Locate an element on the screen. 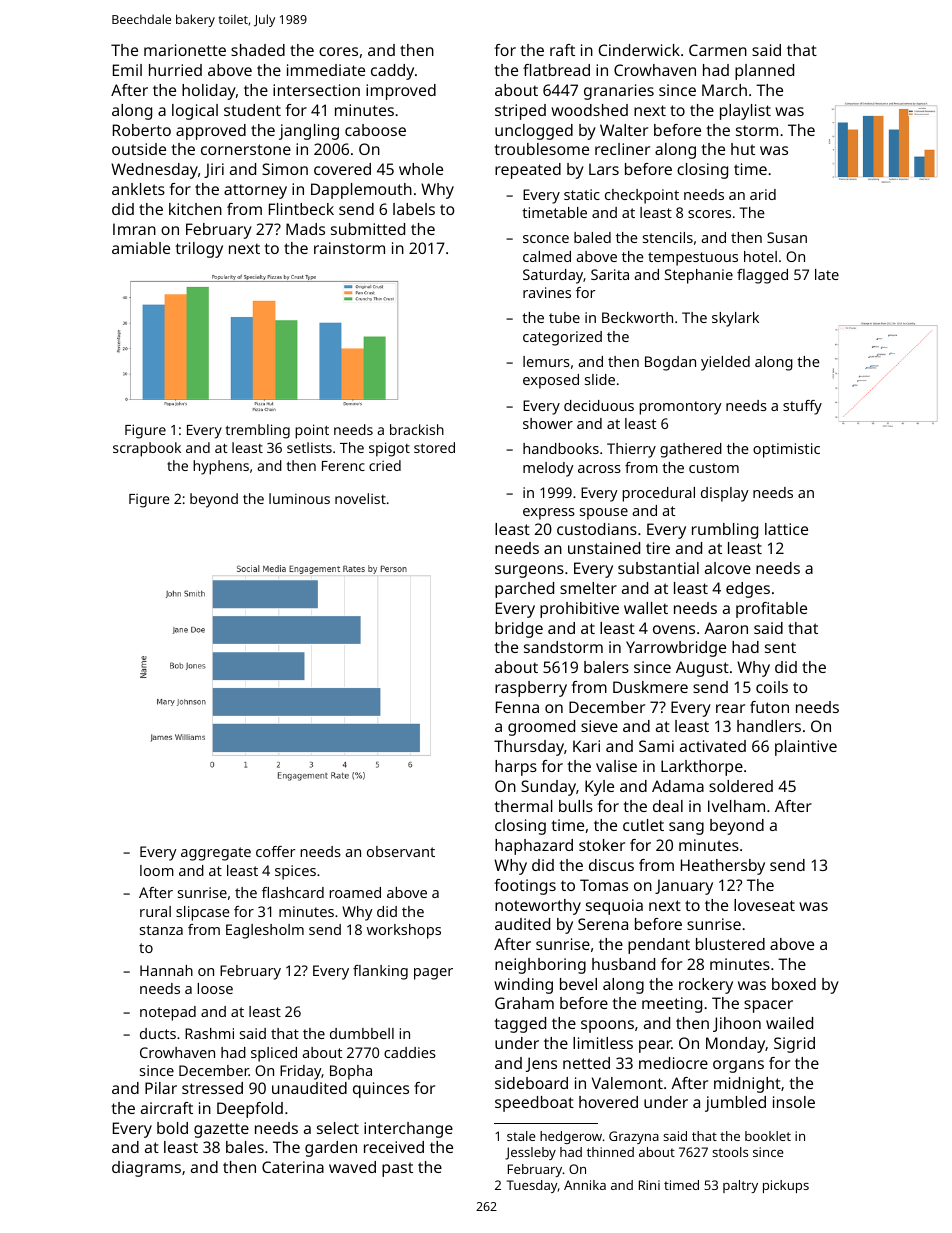 The height and width of the screenshot is (1233, 952). stuffy is located at coordinates (802, 407).
